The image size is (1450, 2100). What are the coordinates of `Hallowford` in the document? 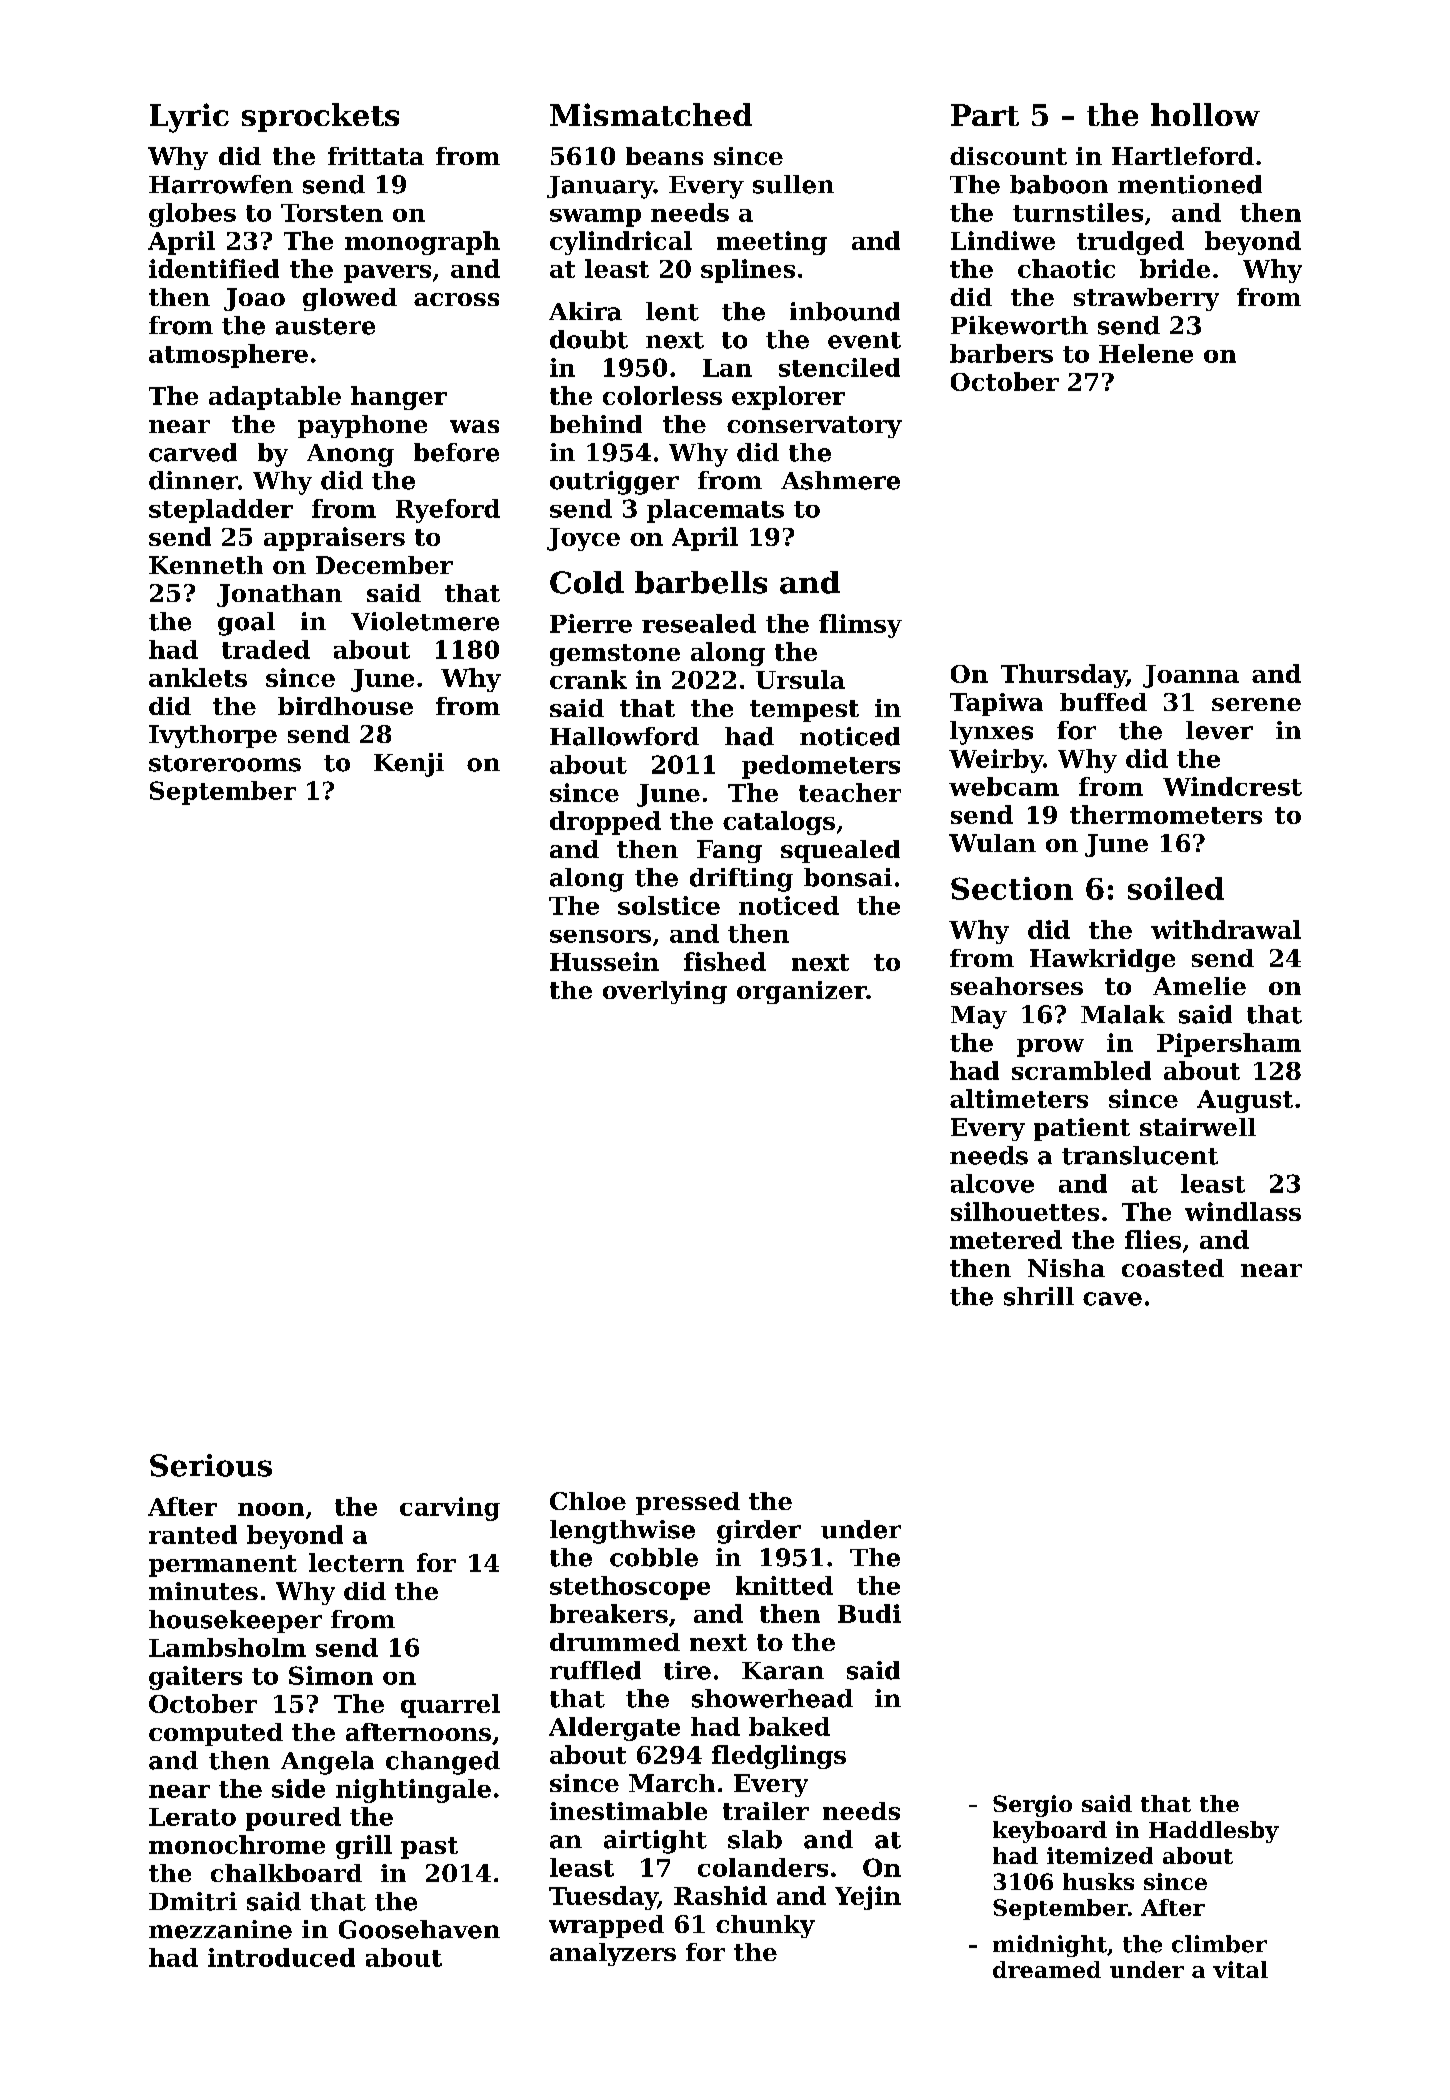 It's located at (624, 736).
